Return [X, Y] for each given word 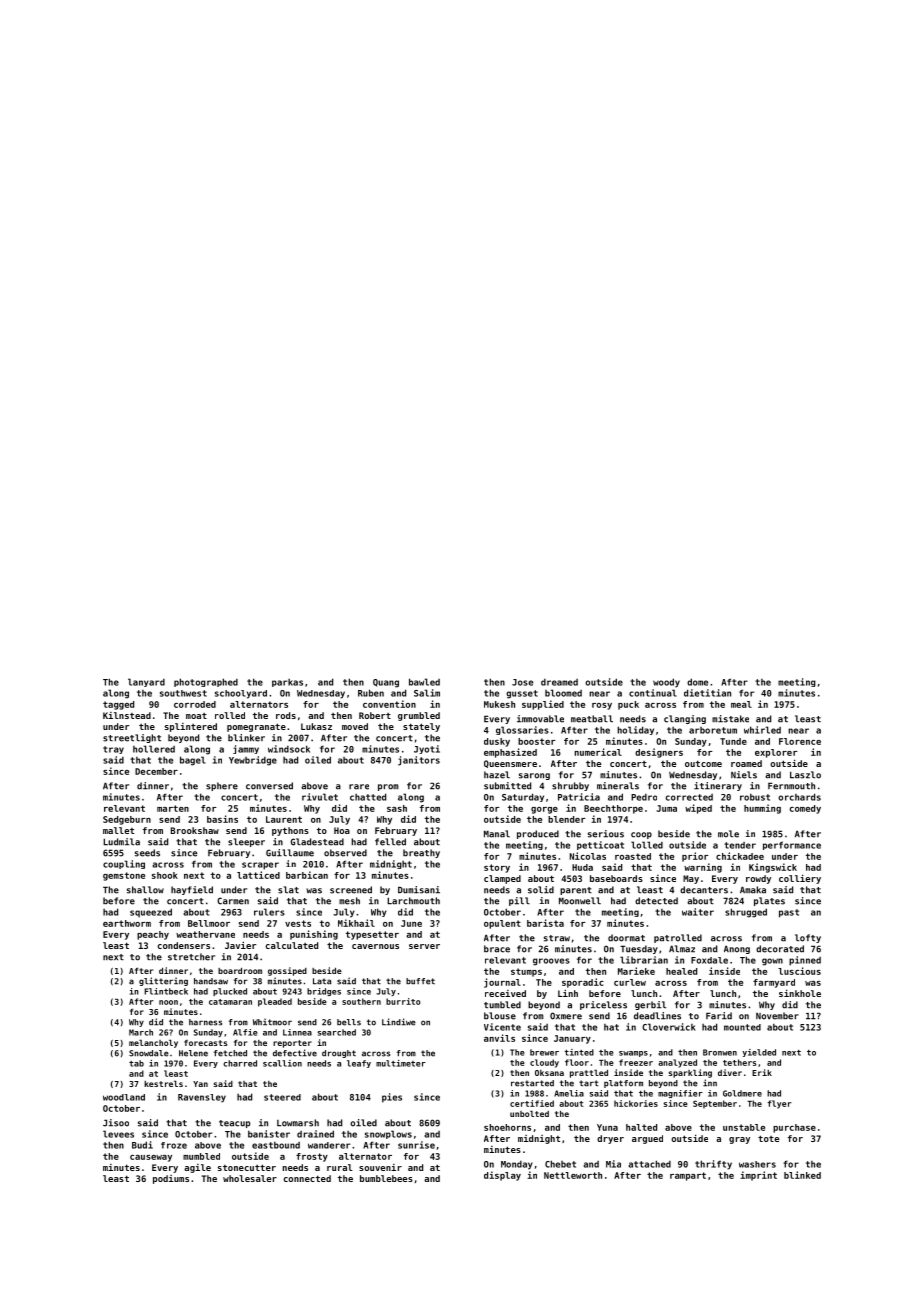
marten [173, 808]
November [777, 1016]
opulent [502, 924]
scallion [282, 1063]
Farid [719, 1016]
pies [392, 1098]
